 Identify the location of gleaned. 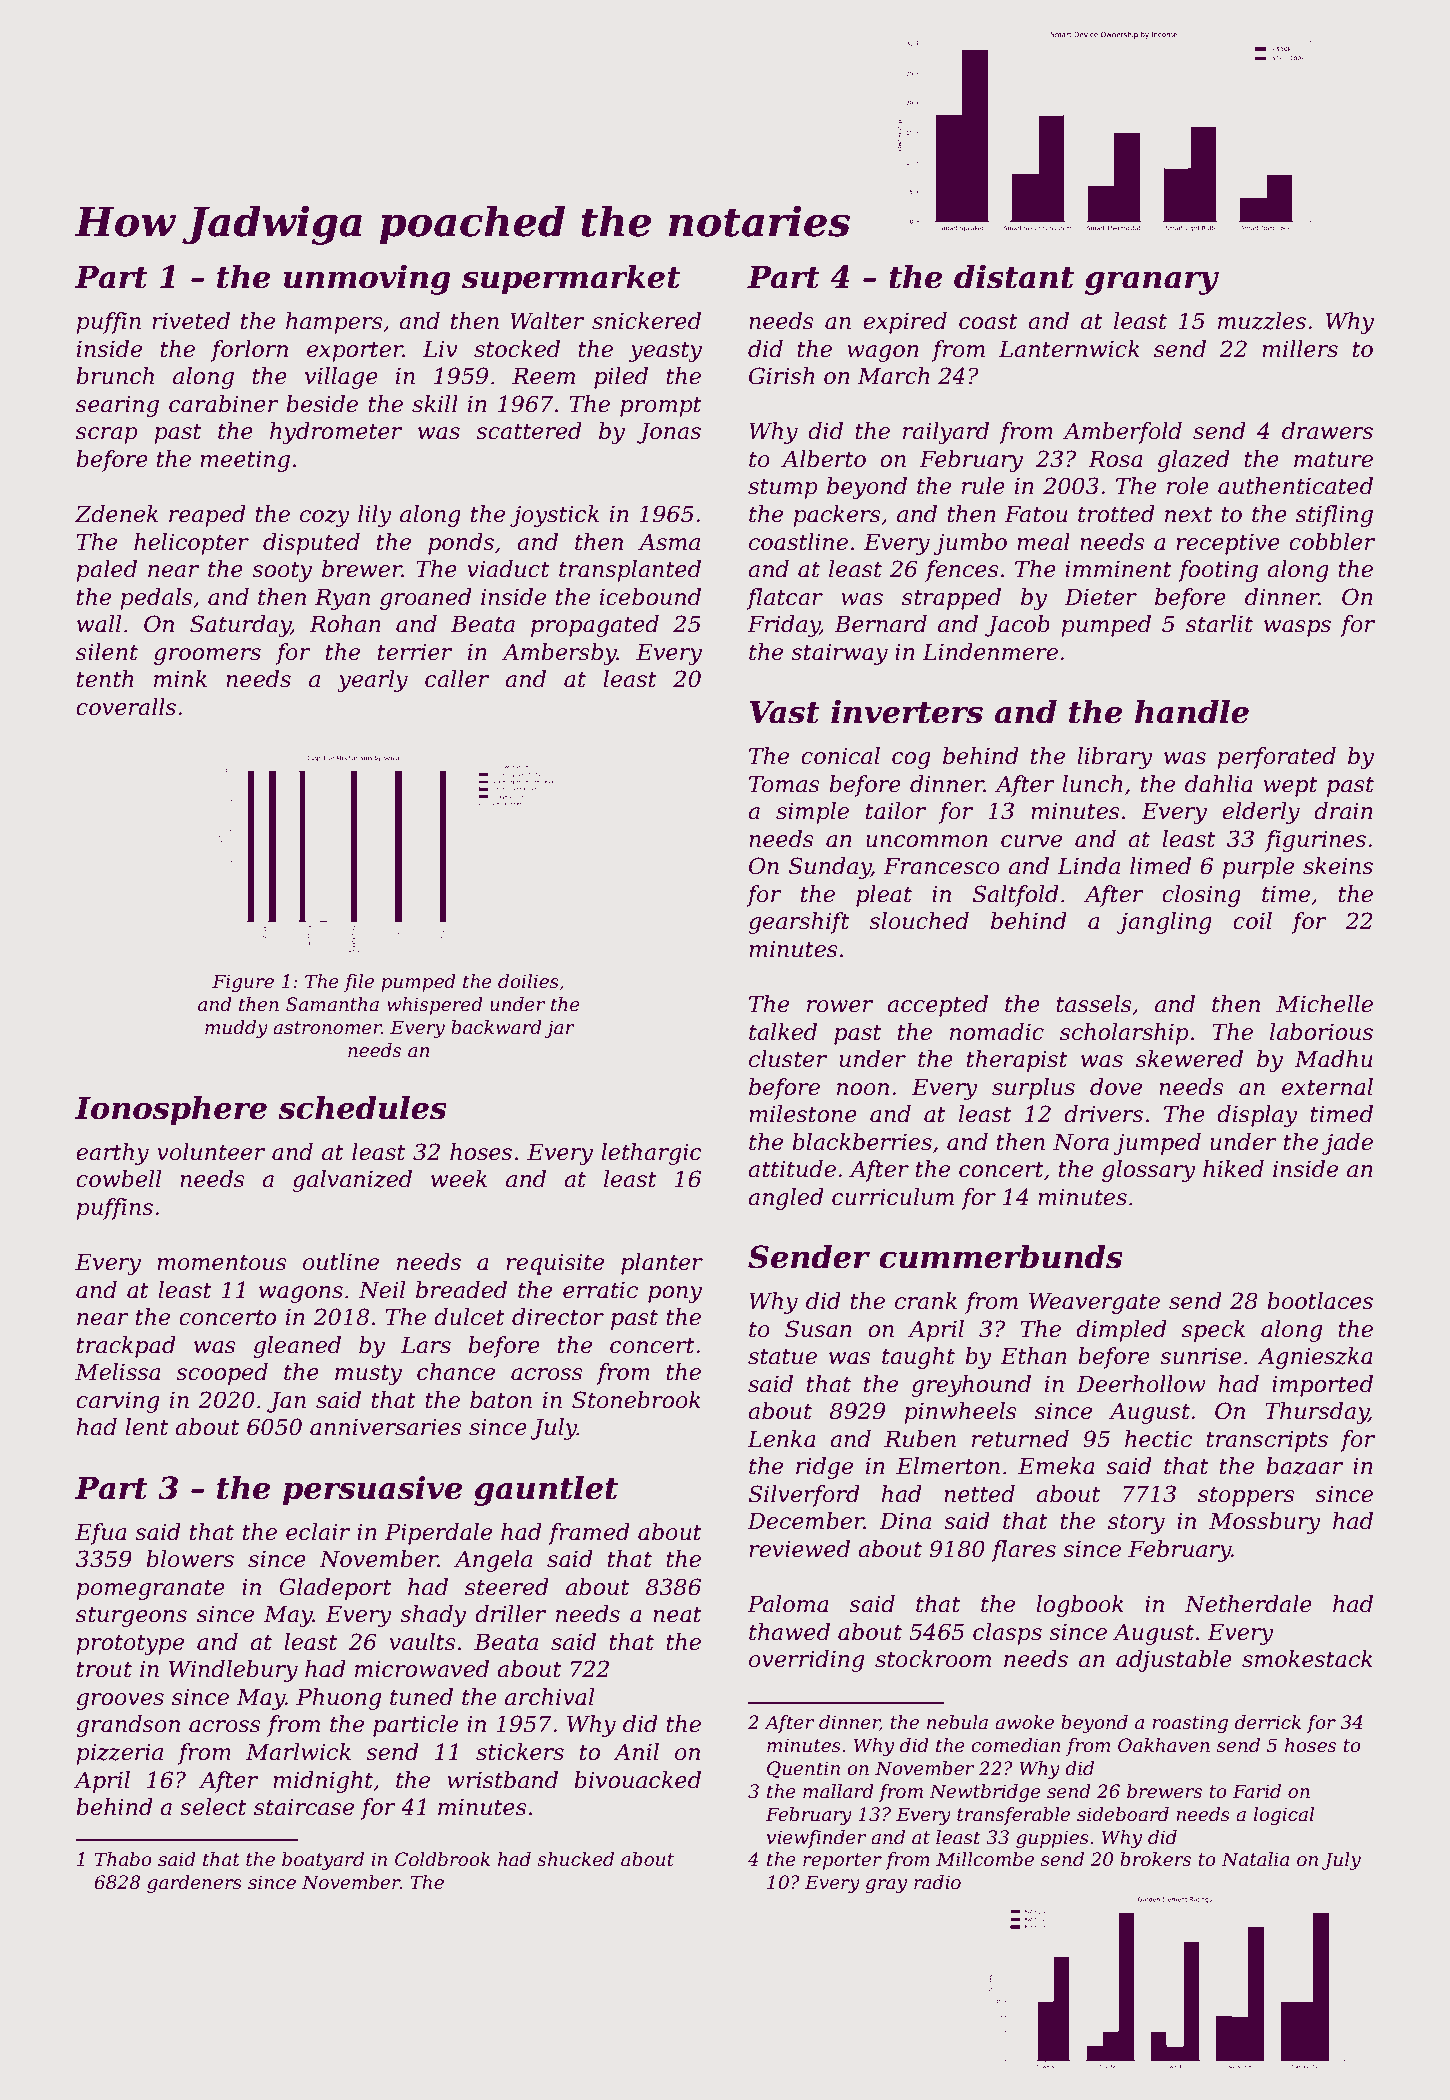
(297, 1347).
